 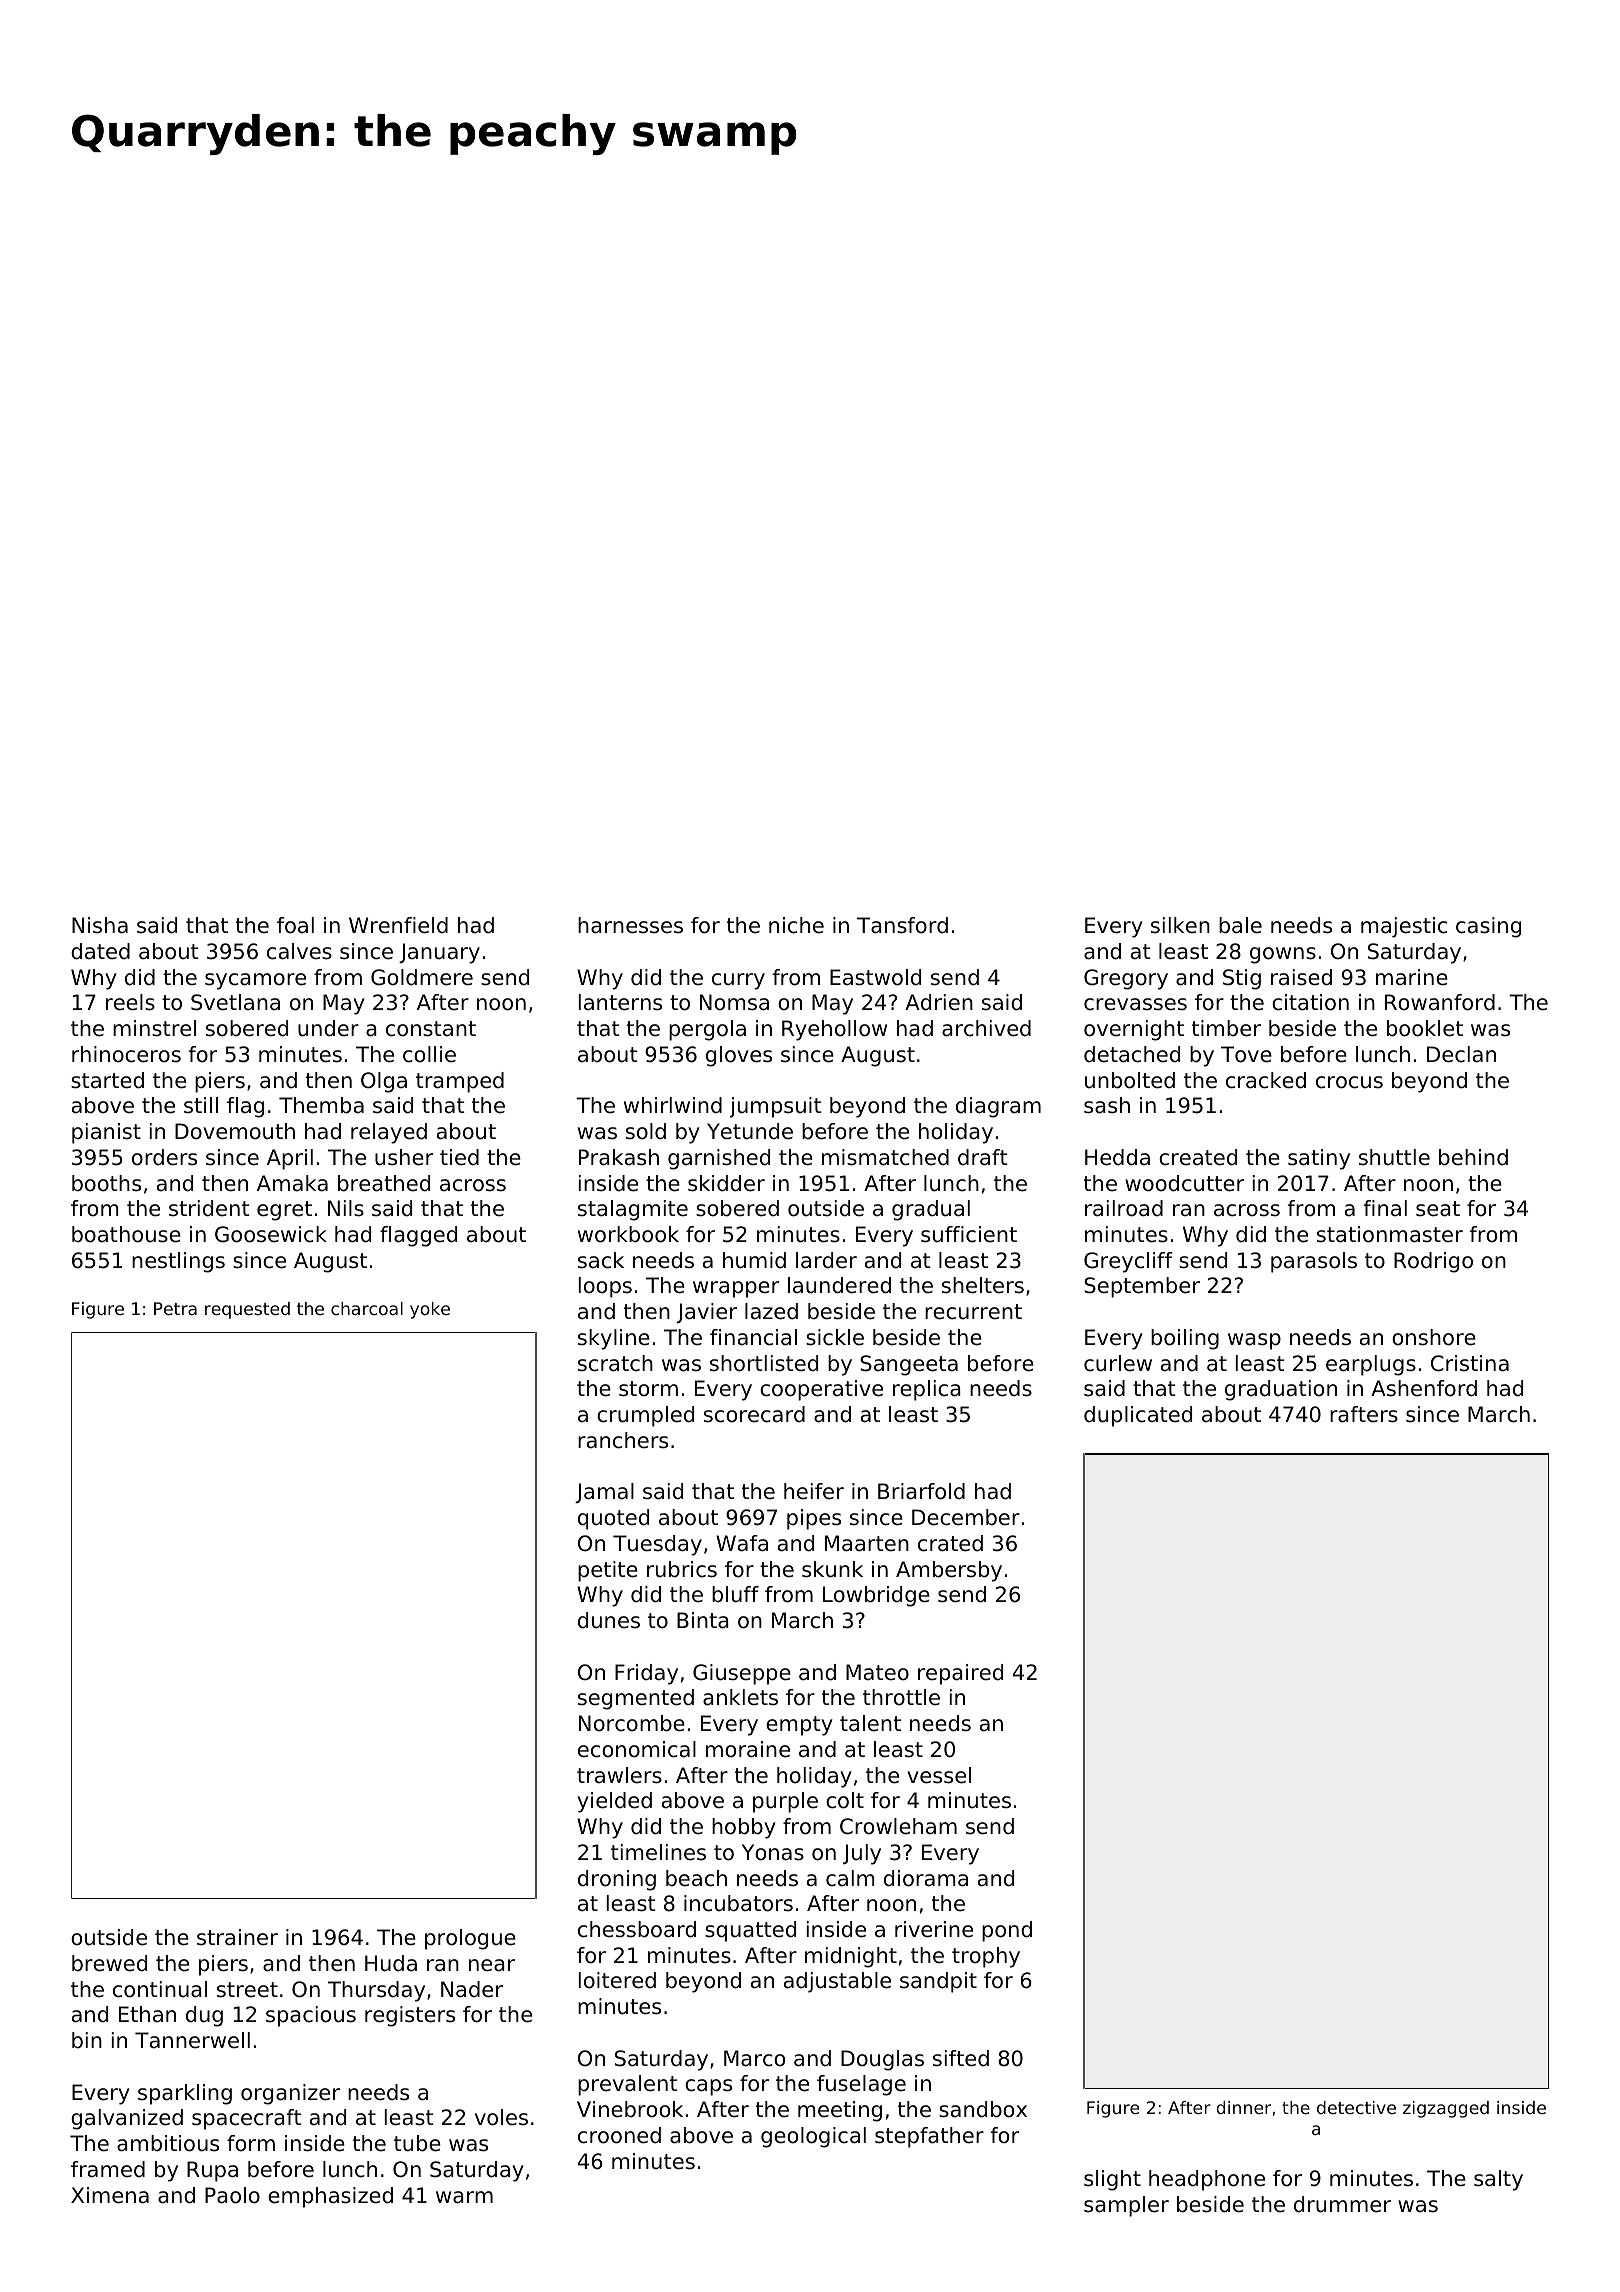 I want to click on loitered, so click(x=617, y=1980).
